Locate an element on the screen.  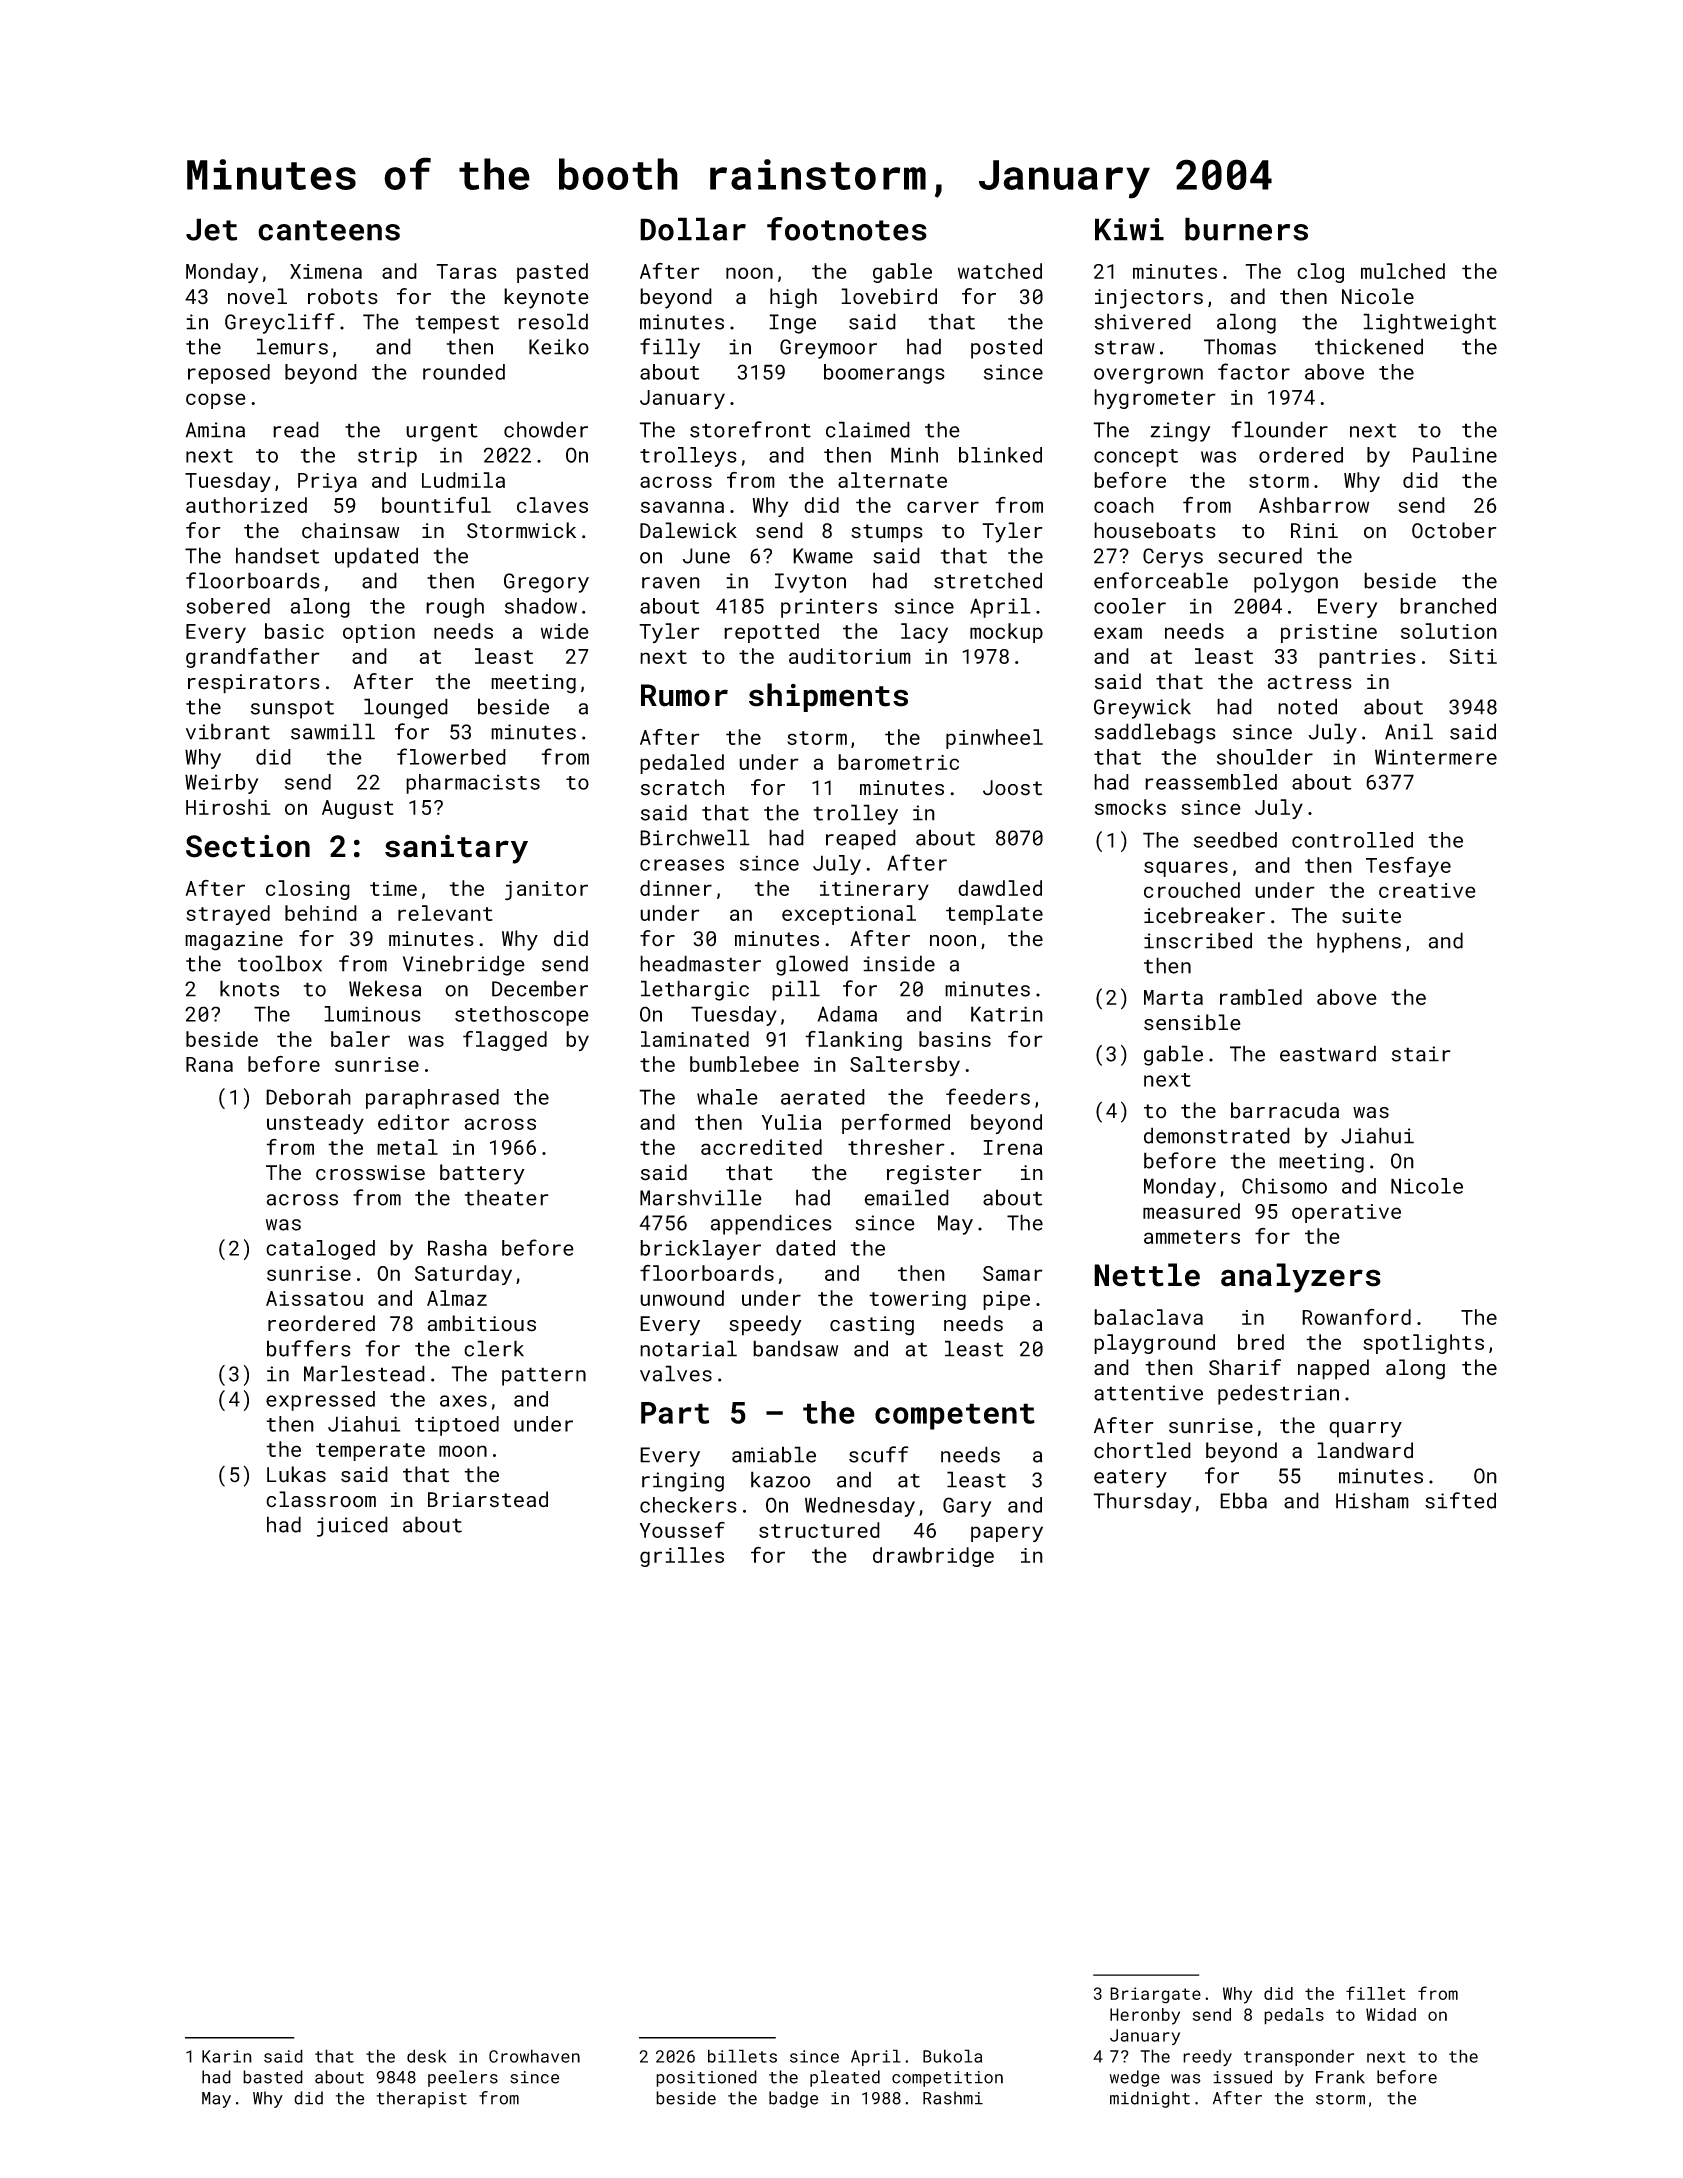
billets is located at coordinates (742, 2056).
